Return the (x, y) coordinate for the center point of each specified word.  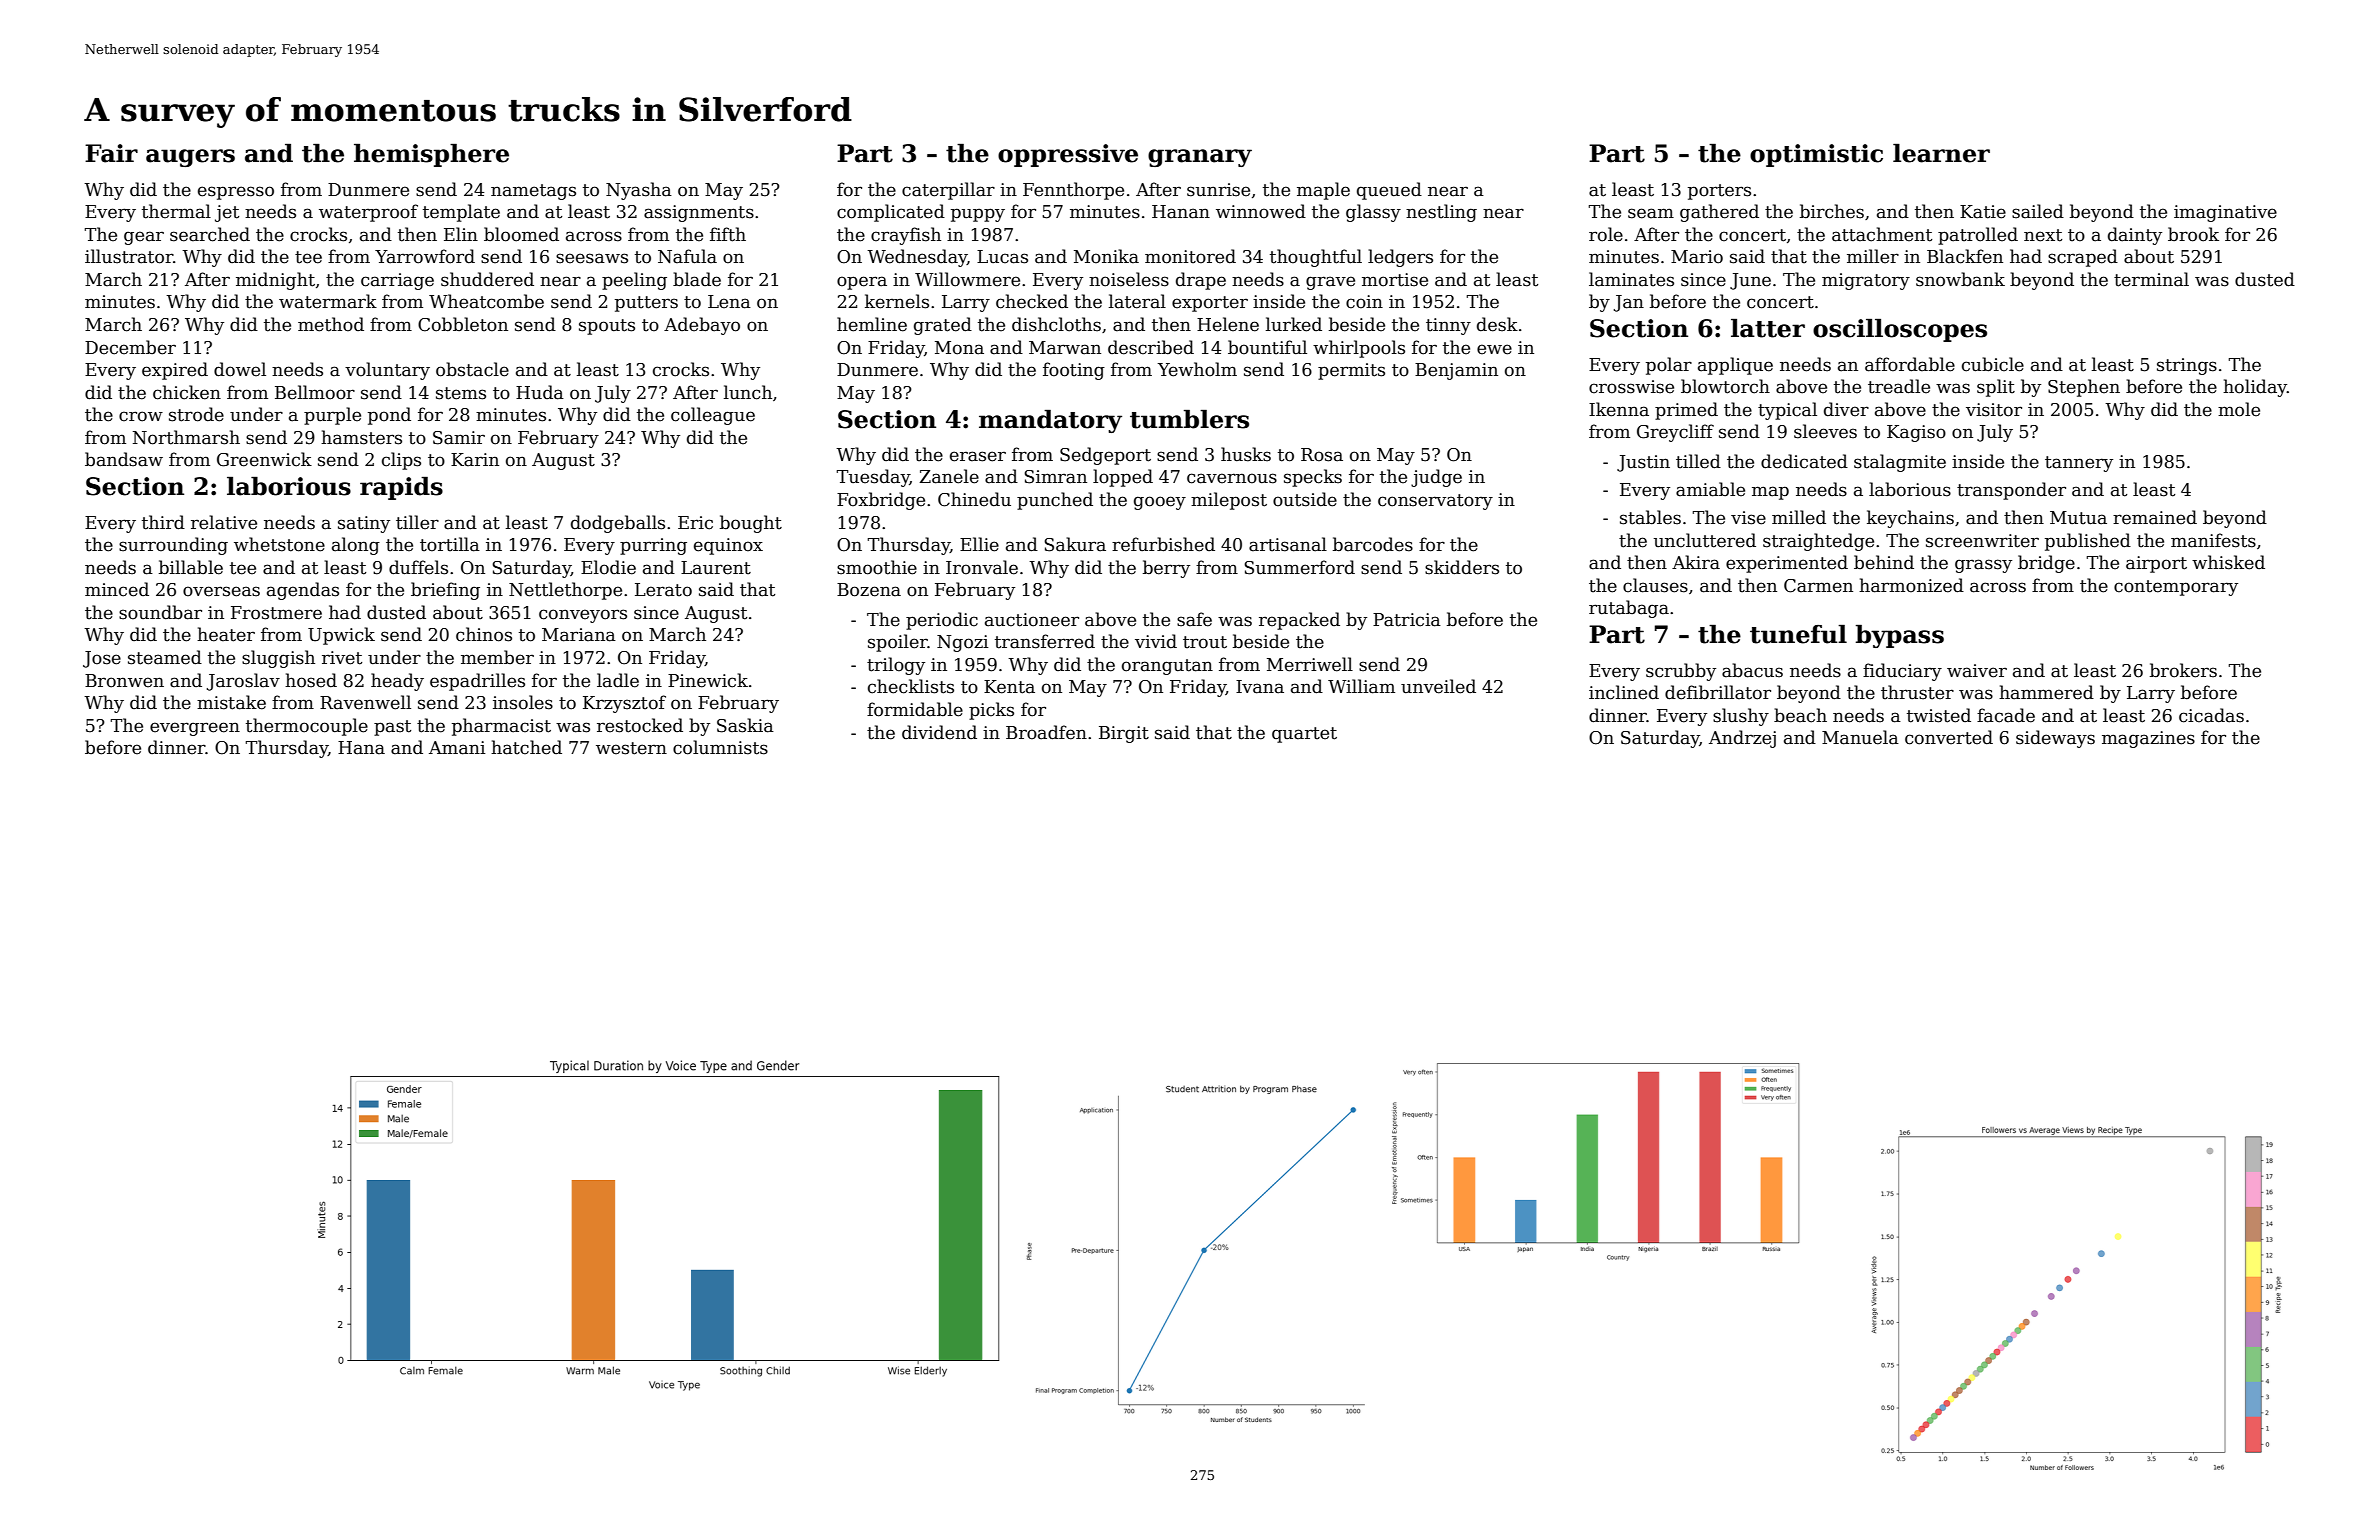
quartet (1304, 735)
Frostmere (276, 613)
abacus (1752, 670)
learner (1941, 153)
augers (190, 158)
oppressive (1068, 155)
